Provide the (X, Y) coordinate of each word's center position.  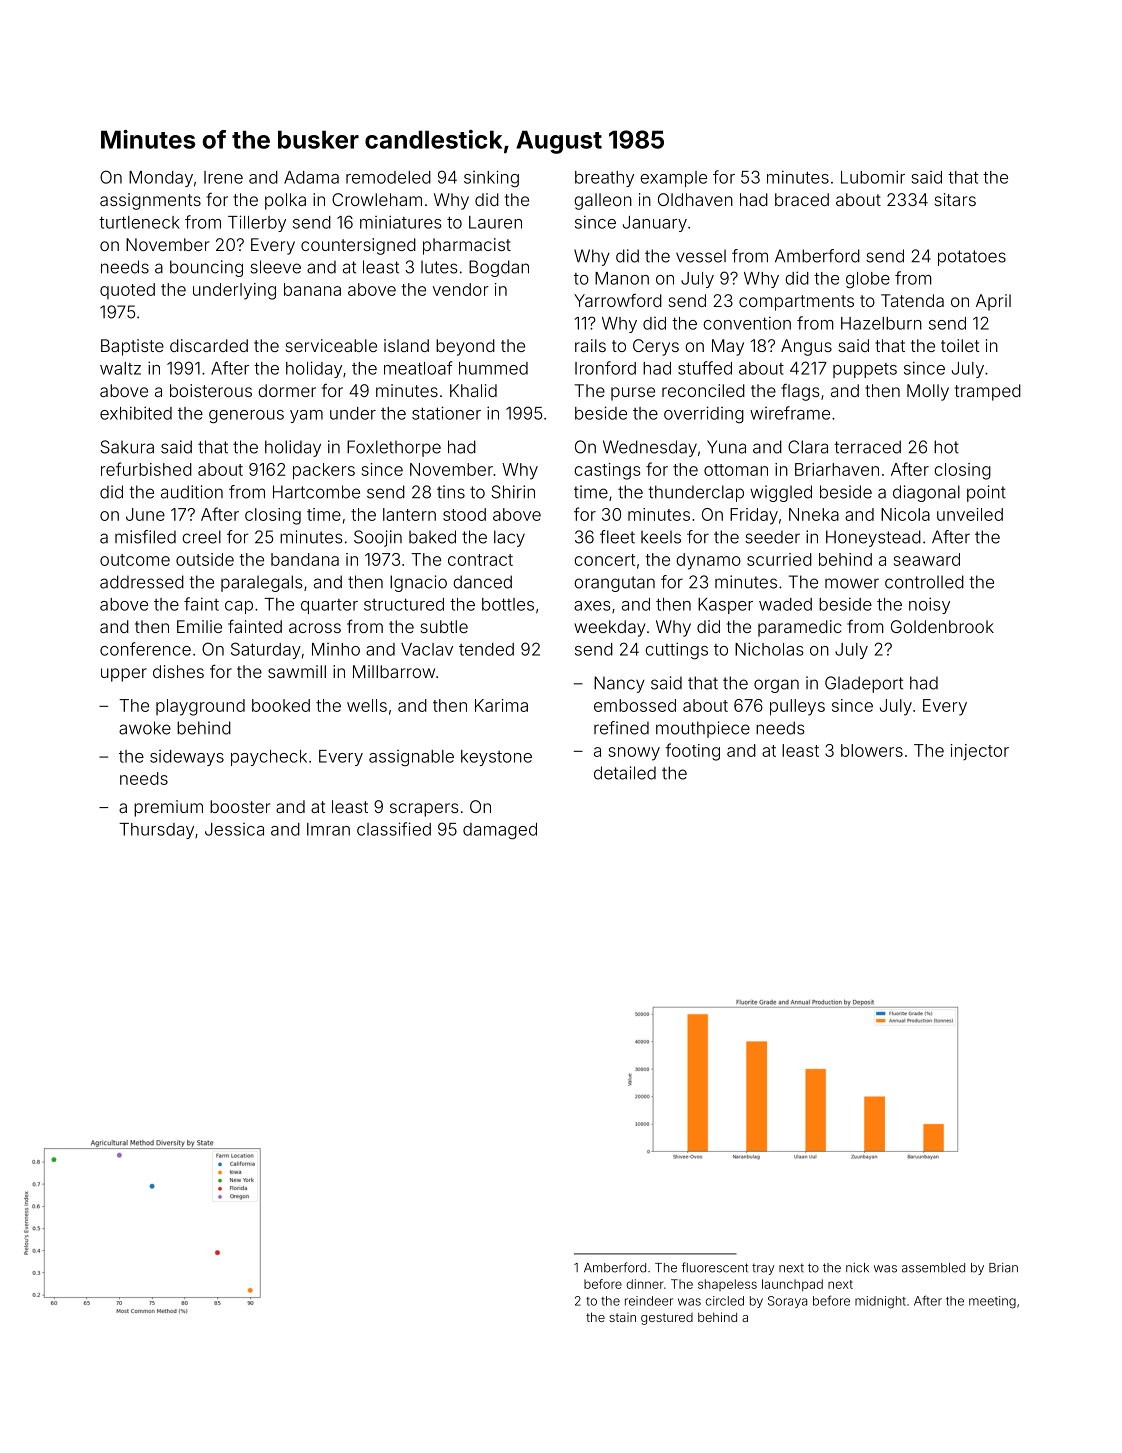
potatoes (972, 258)
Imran (328, 829)
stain (622, 1317)
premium (168, 808)
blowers (872, 750)
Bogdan (499, 268)
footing (692, 752)
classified (394, 829)
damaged (500, 831)
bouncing (206, 268)
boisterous (211, 390)
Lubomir (873, 177)
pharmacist (467, 246)
